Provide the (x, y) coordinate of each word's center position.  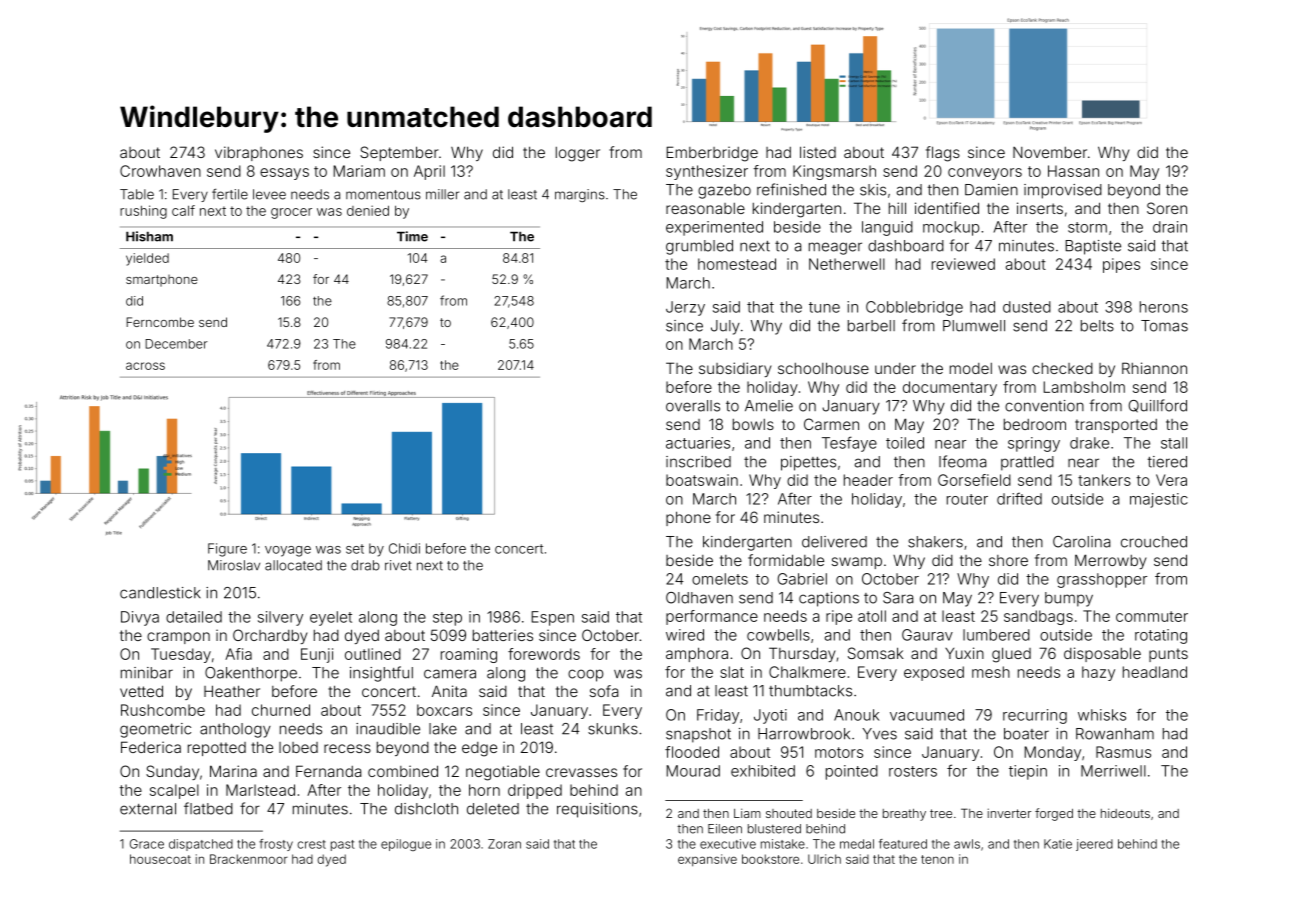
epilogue (406, 845)
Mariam (359, 171)
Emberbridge (712, 154)
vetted (141, 691)
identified (947, 208)
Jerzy (685, 308)
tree (941, 813)
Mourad (693, 771)
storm (1087, 227)
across (145, 366)
